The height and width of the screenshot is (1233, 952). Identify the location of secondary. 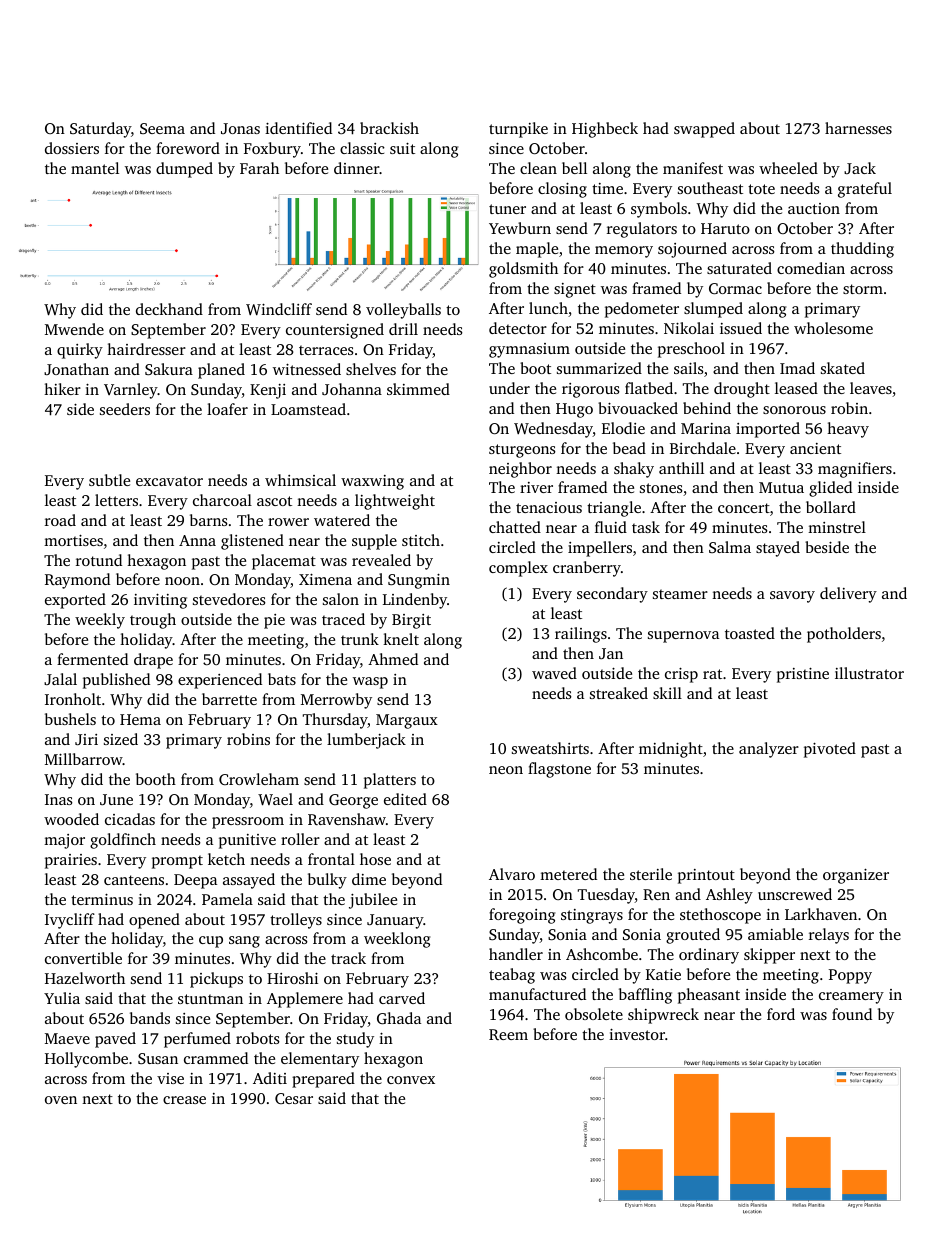
(612, 595).
